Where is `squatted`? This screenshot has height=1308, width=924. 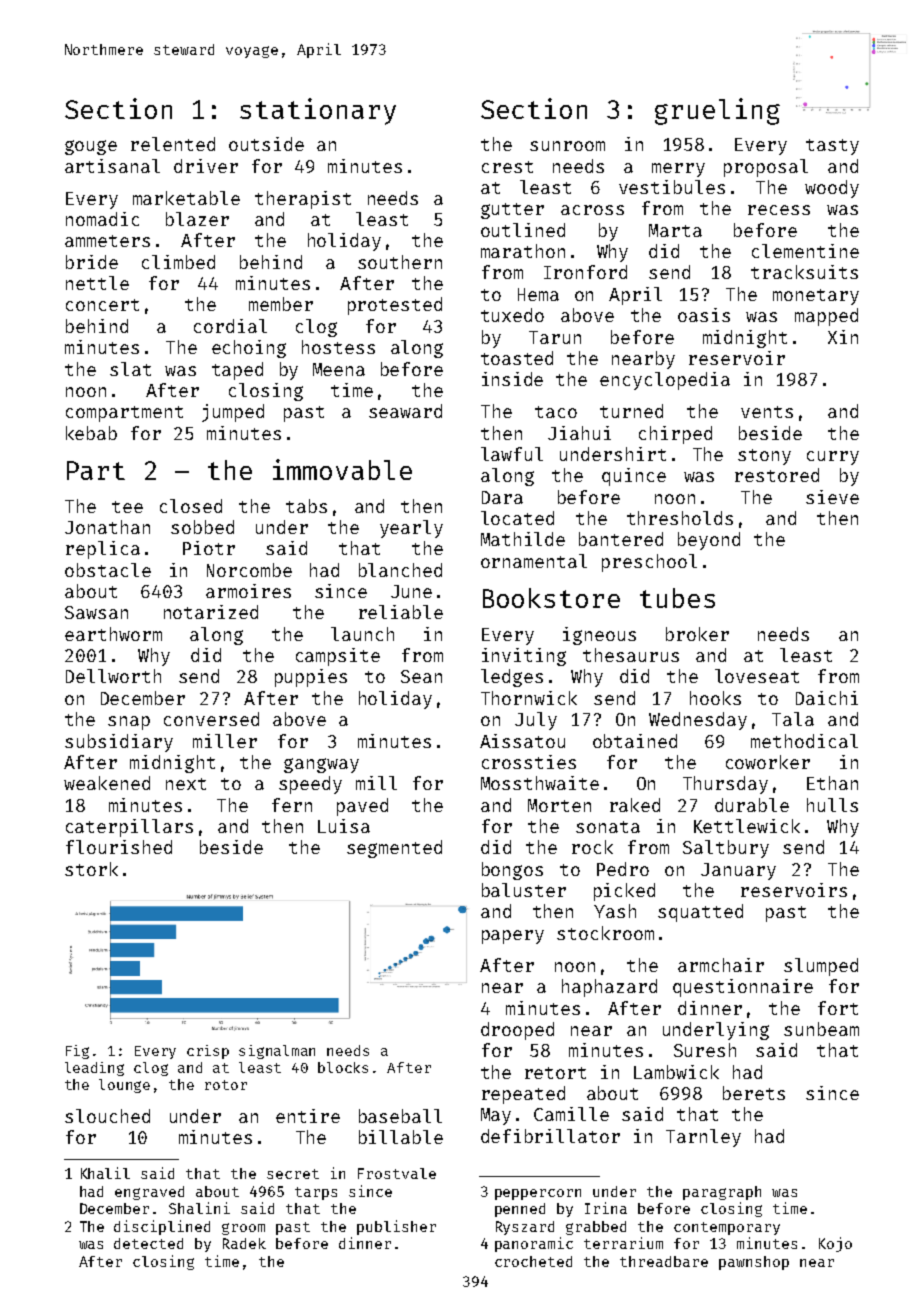 squatted is located at coordinates (700, 913).
